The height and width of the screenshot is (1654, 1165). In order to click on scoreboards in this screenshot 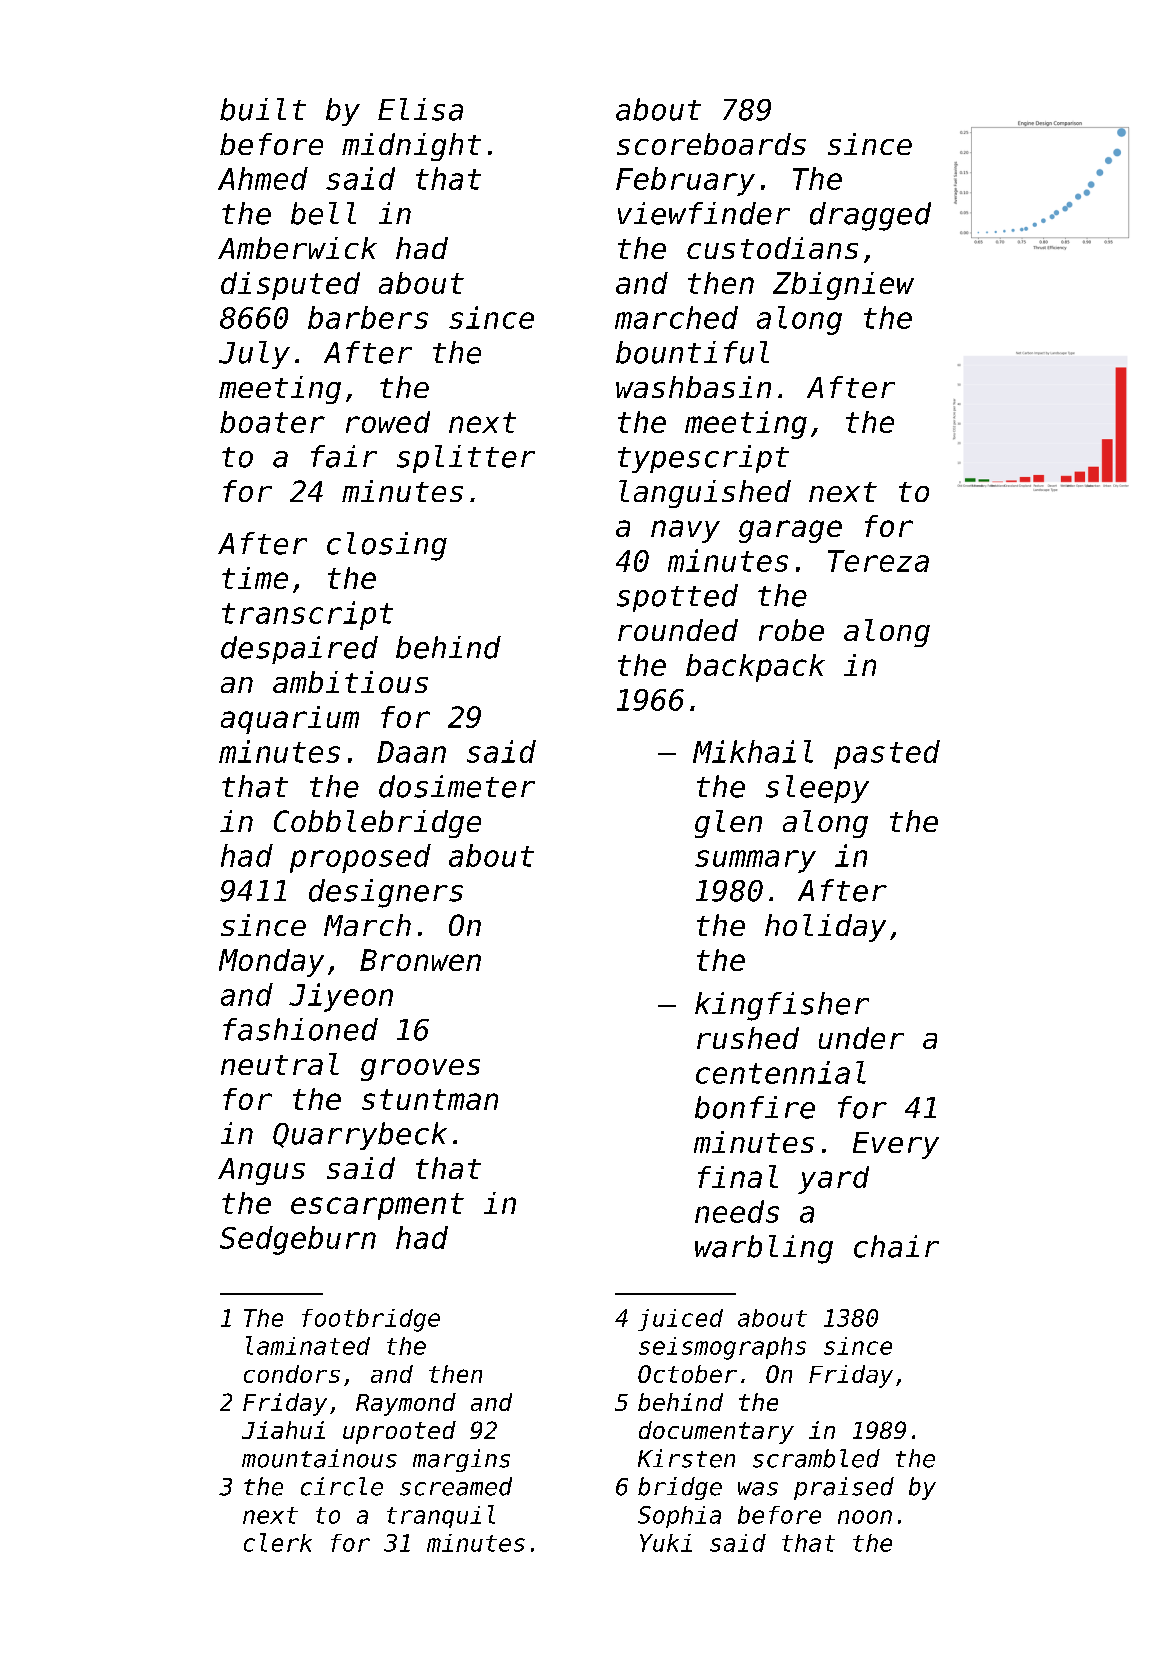, I will do `click(711, 144)`.
